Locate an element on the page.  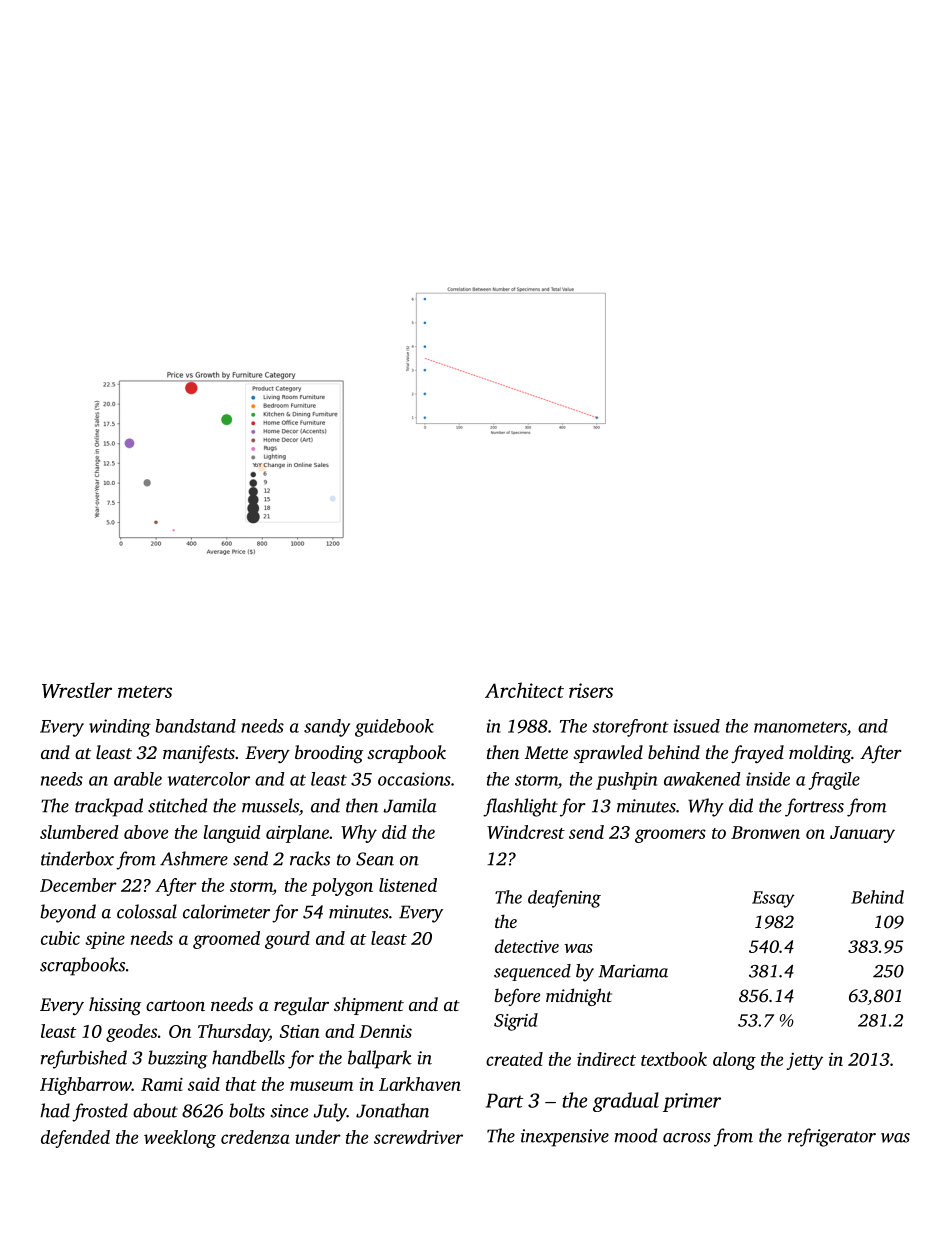
defended is located at coordinates (75, 1139).
